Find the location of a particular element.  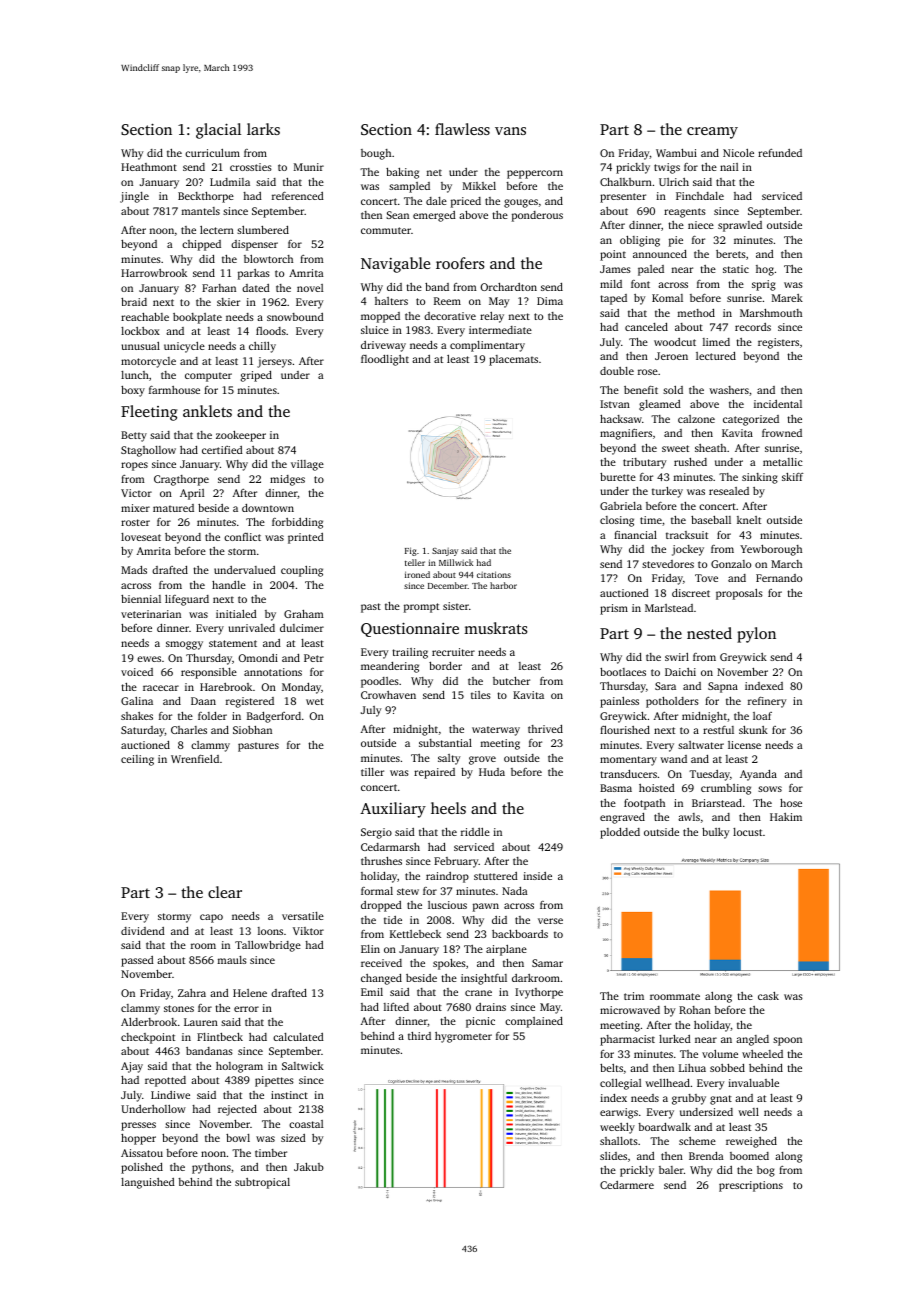

Huda is located at coordinates (492, 772).
